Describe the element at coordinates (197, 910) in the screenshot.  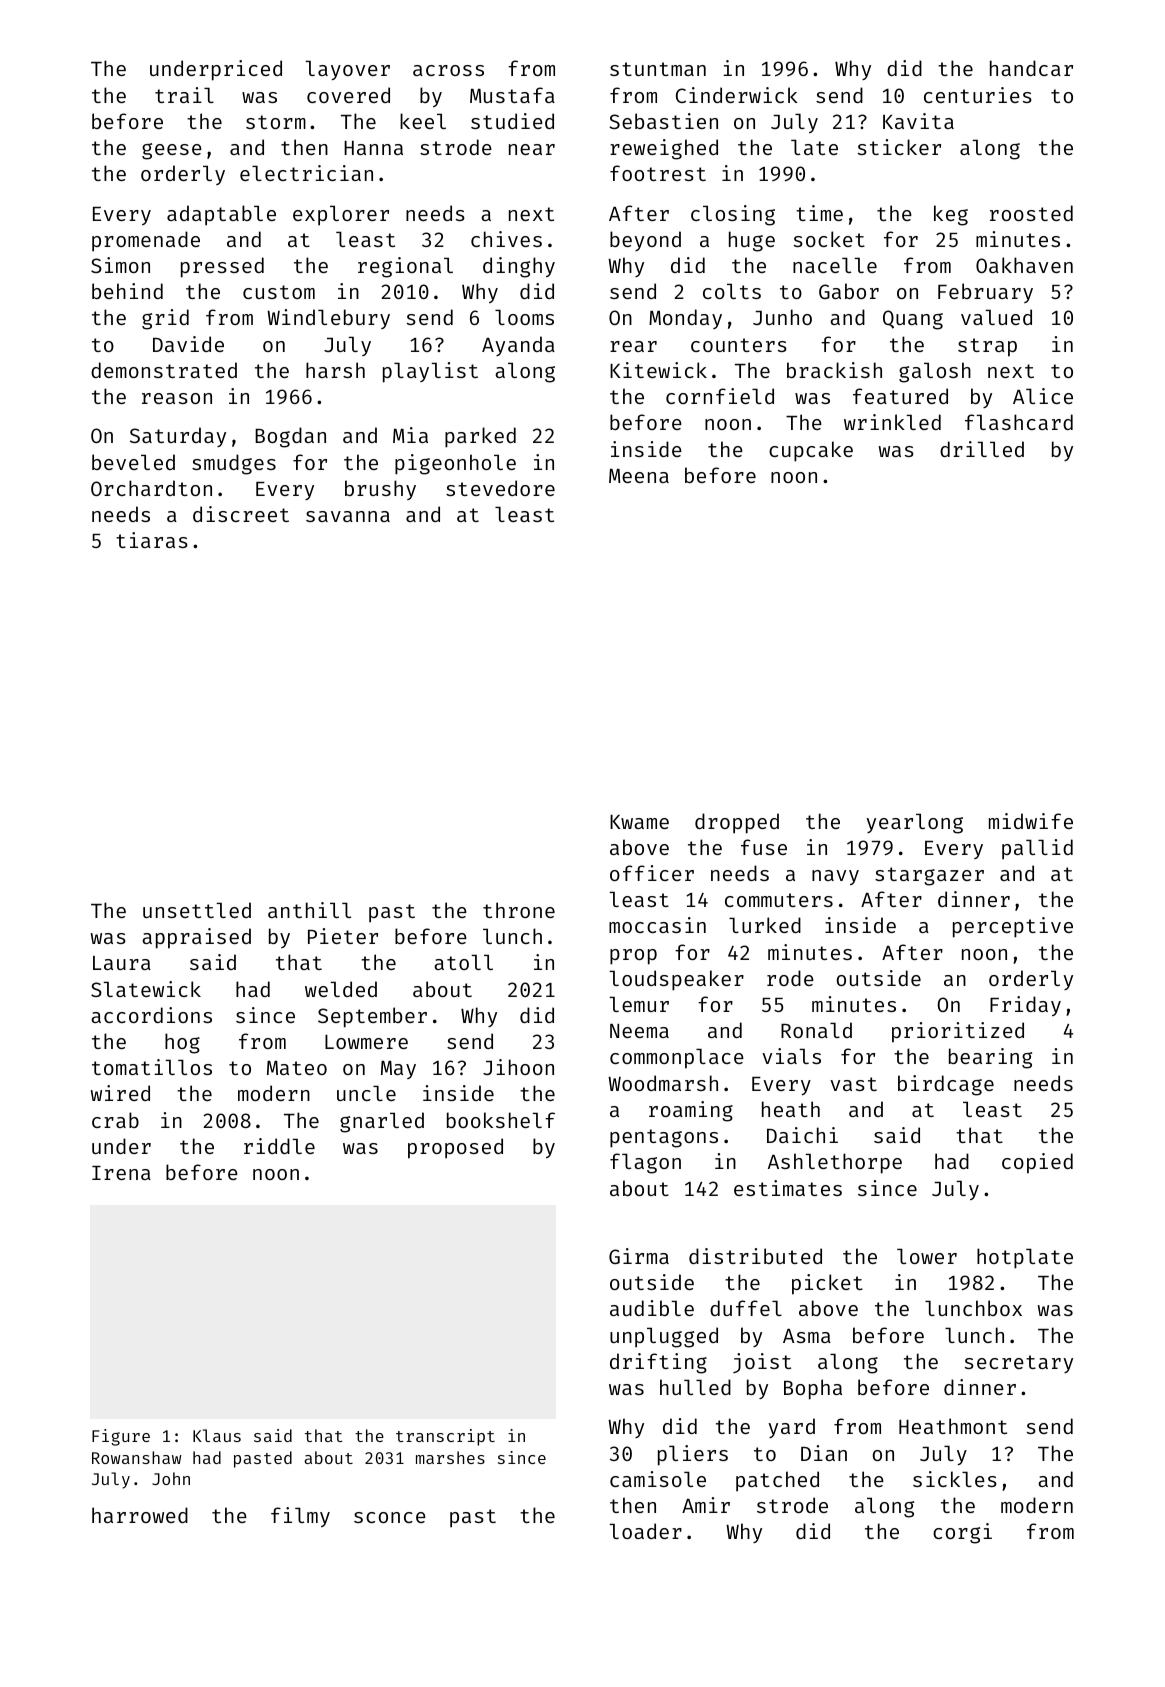
I see `unsettled` at that location.
